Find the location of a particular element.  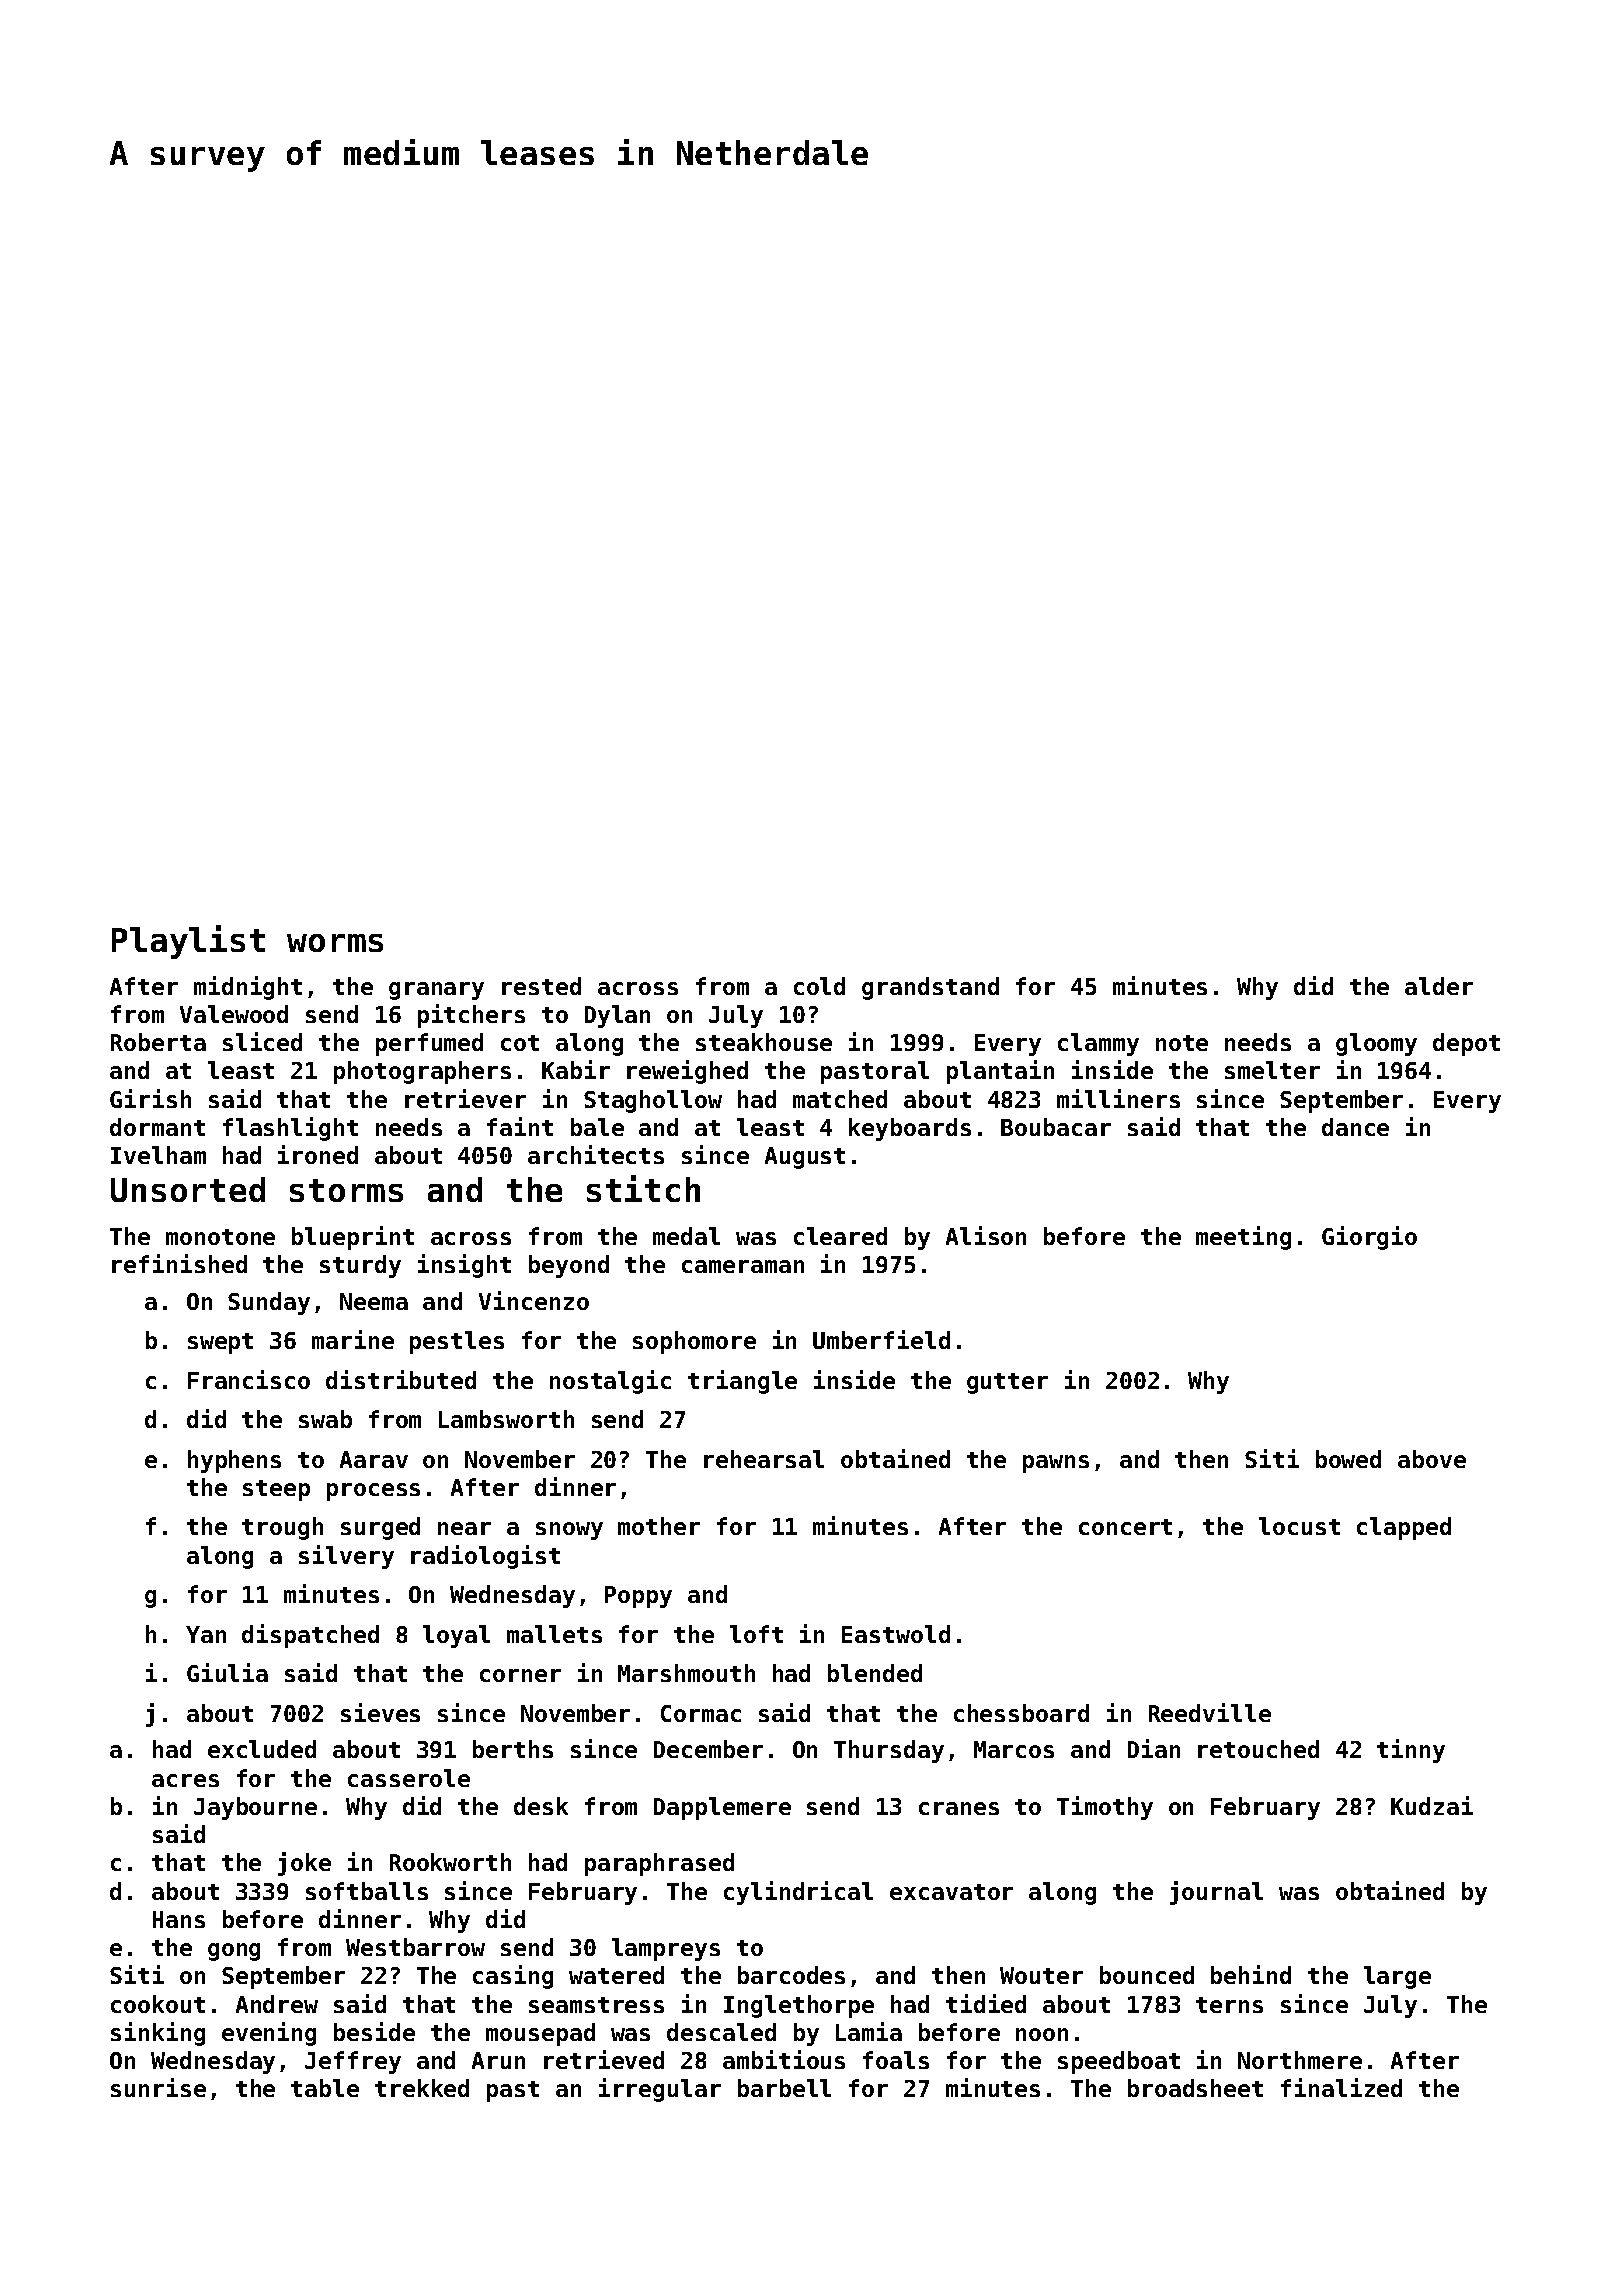

alder is located at coordinates (1439, 986).
